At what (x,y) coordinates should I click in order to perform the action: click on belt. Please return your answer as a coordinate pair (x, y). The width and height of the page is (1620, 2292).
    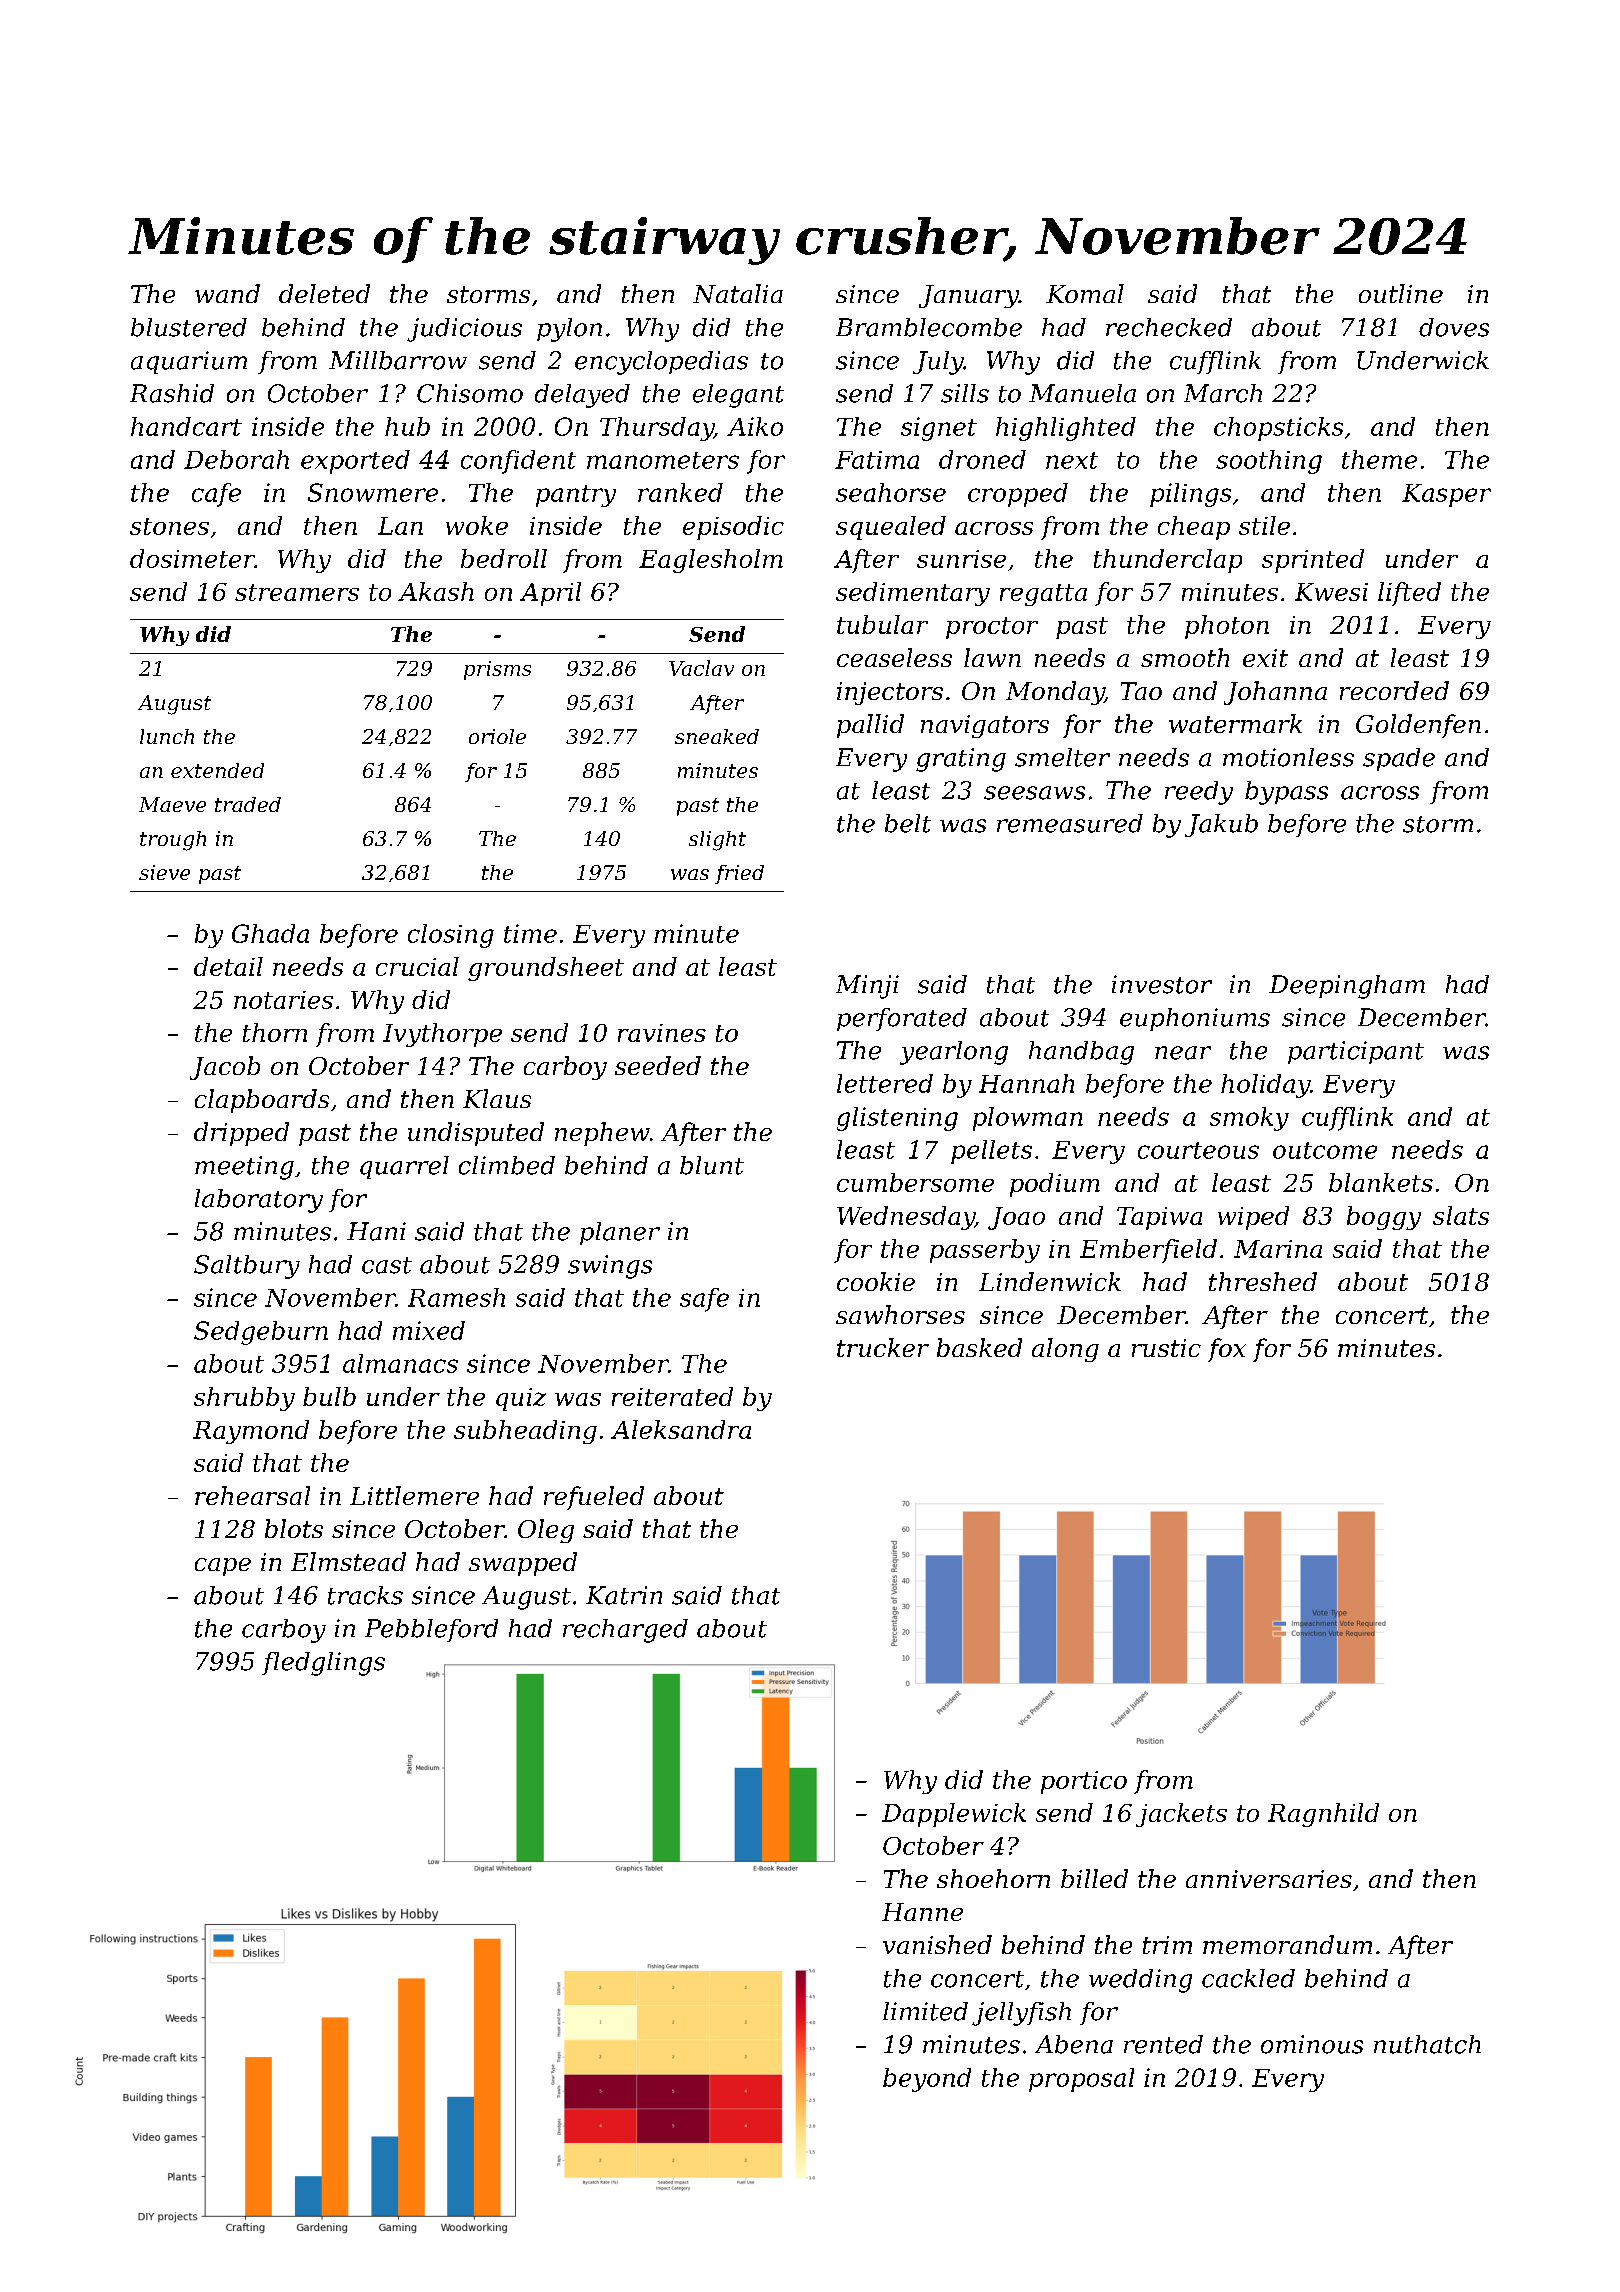
    Looking at the image, I should click on (908, 823).
